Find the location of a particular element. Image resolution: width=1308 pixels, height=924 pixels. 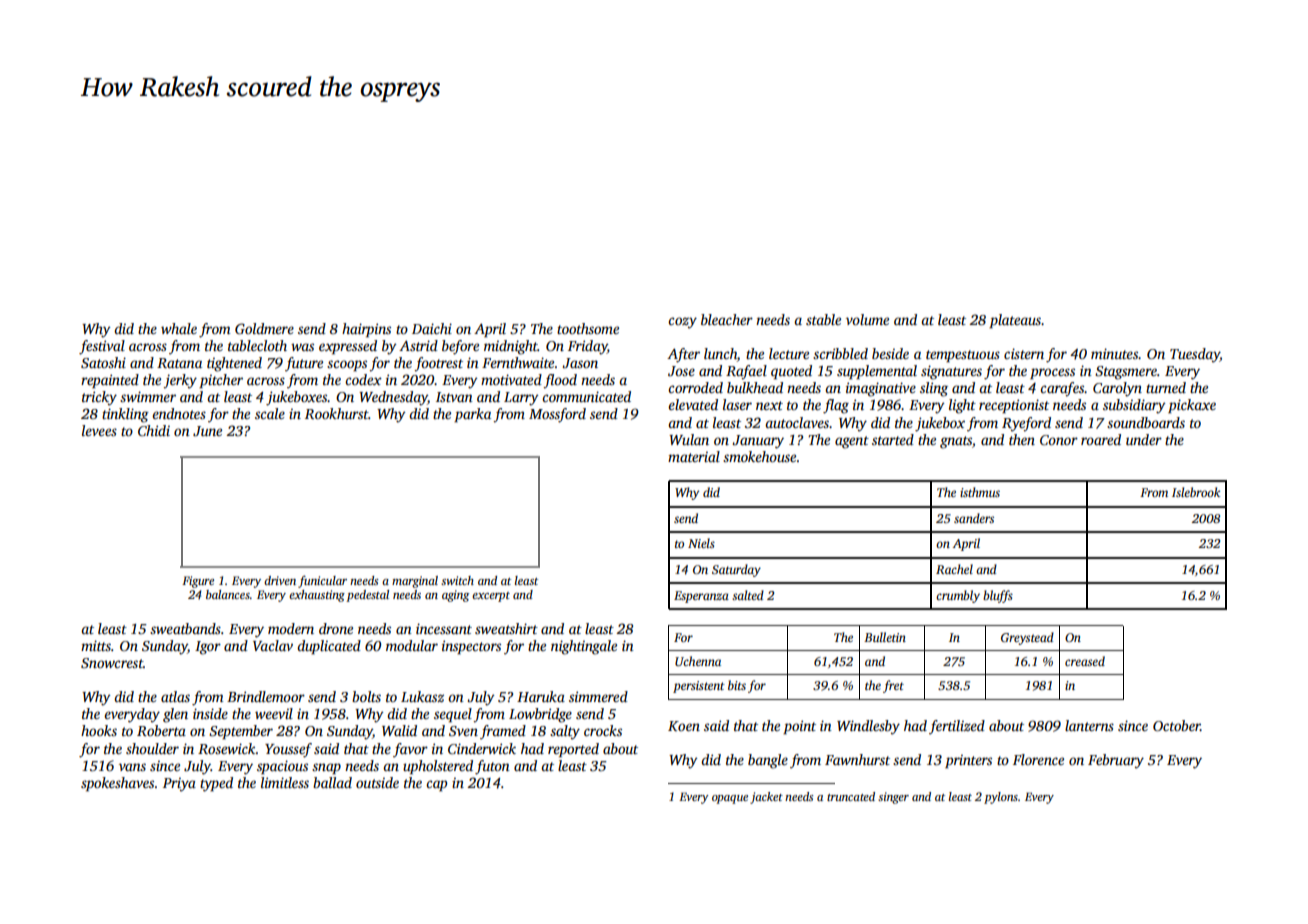

point is located at coordinates (799, 727).
